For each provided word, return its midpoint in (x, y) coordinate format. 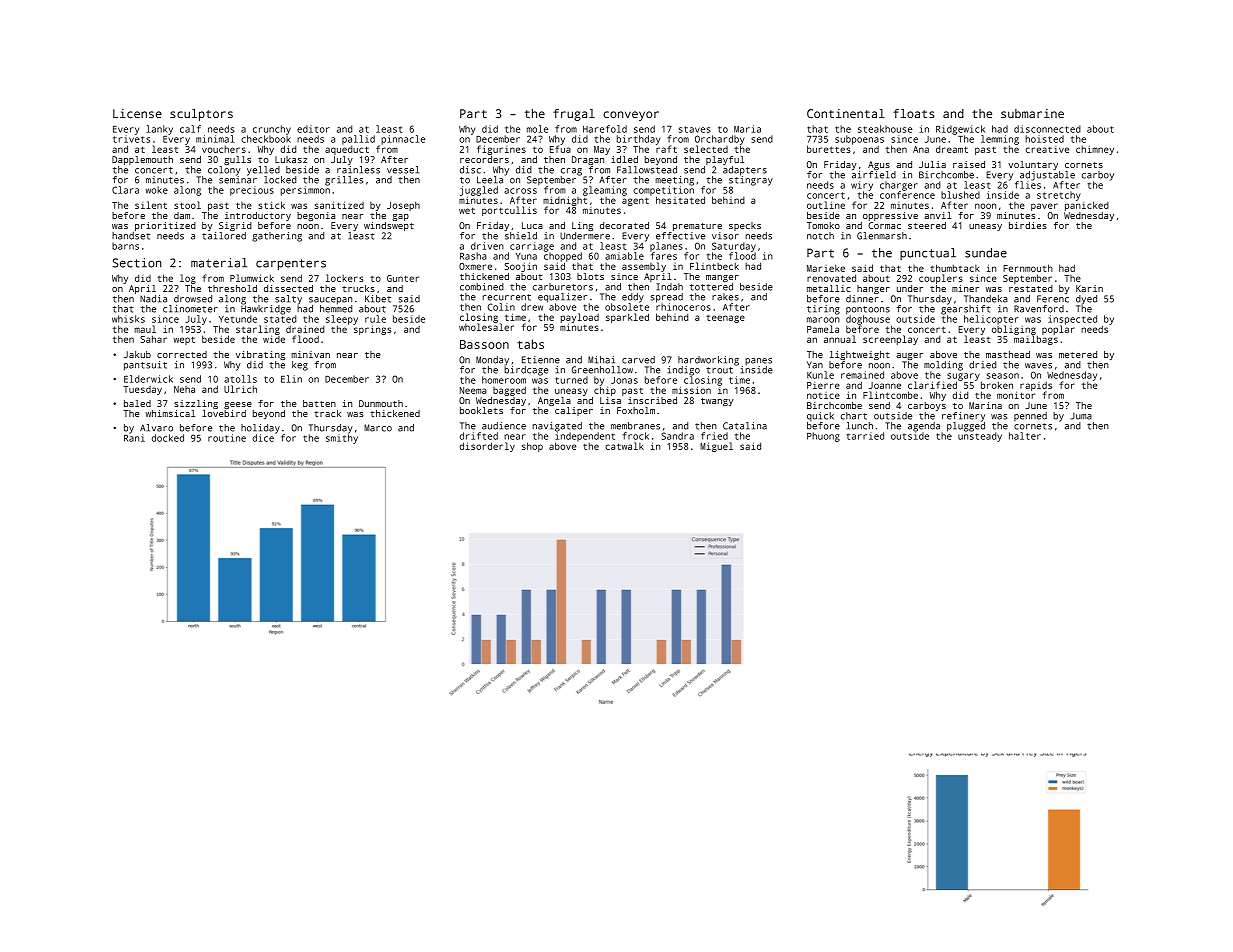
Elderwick (148, 379)
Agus (879, 165)
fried (714, 436)
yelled (263, 171)
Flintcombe (890, 395)
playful (725, 160)
